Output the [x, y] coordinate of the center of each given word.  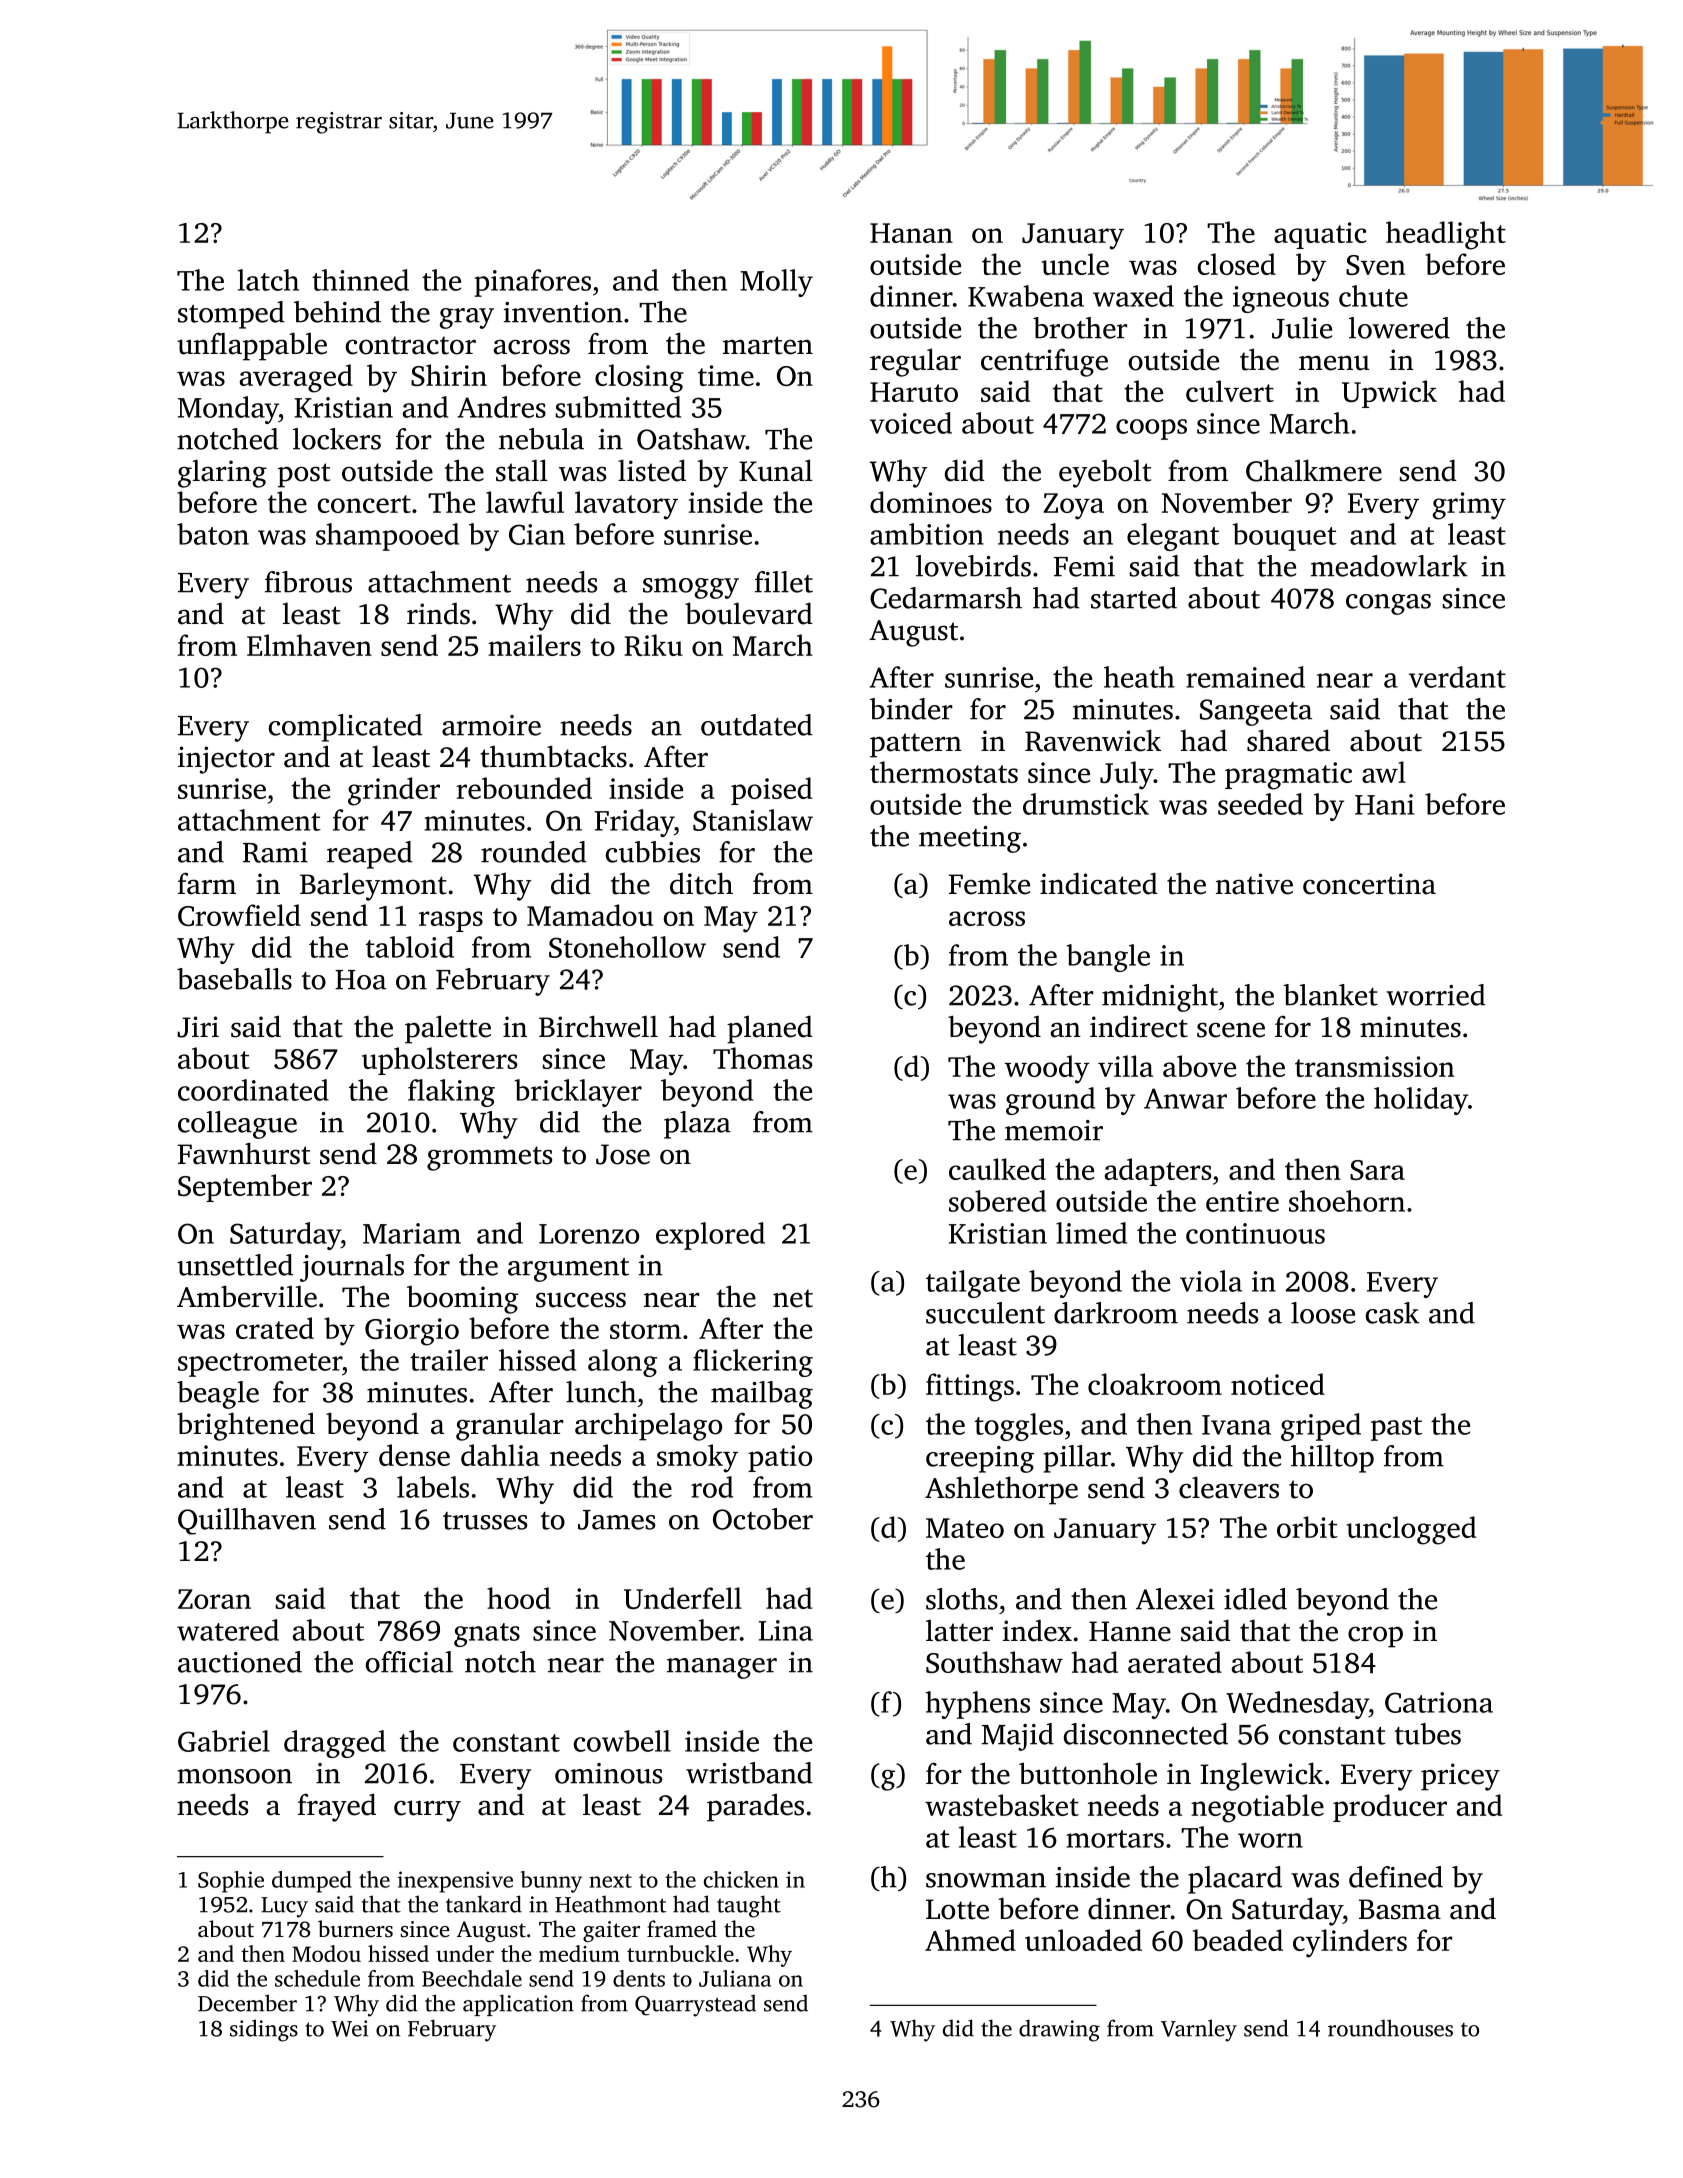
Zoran [214, 1599]
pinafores [532, 283]
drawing [1059, 2030]
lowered [1399, 328]
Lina [786, 1630]
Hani [1384, 804]
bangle [1108, 958]
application [518, 2005]
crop [1375, 1637]
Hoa [360, 980]
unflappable [252, 346]
